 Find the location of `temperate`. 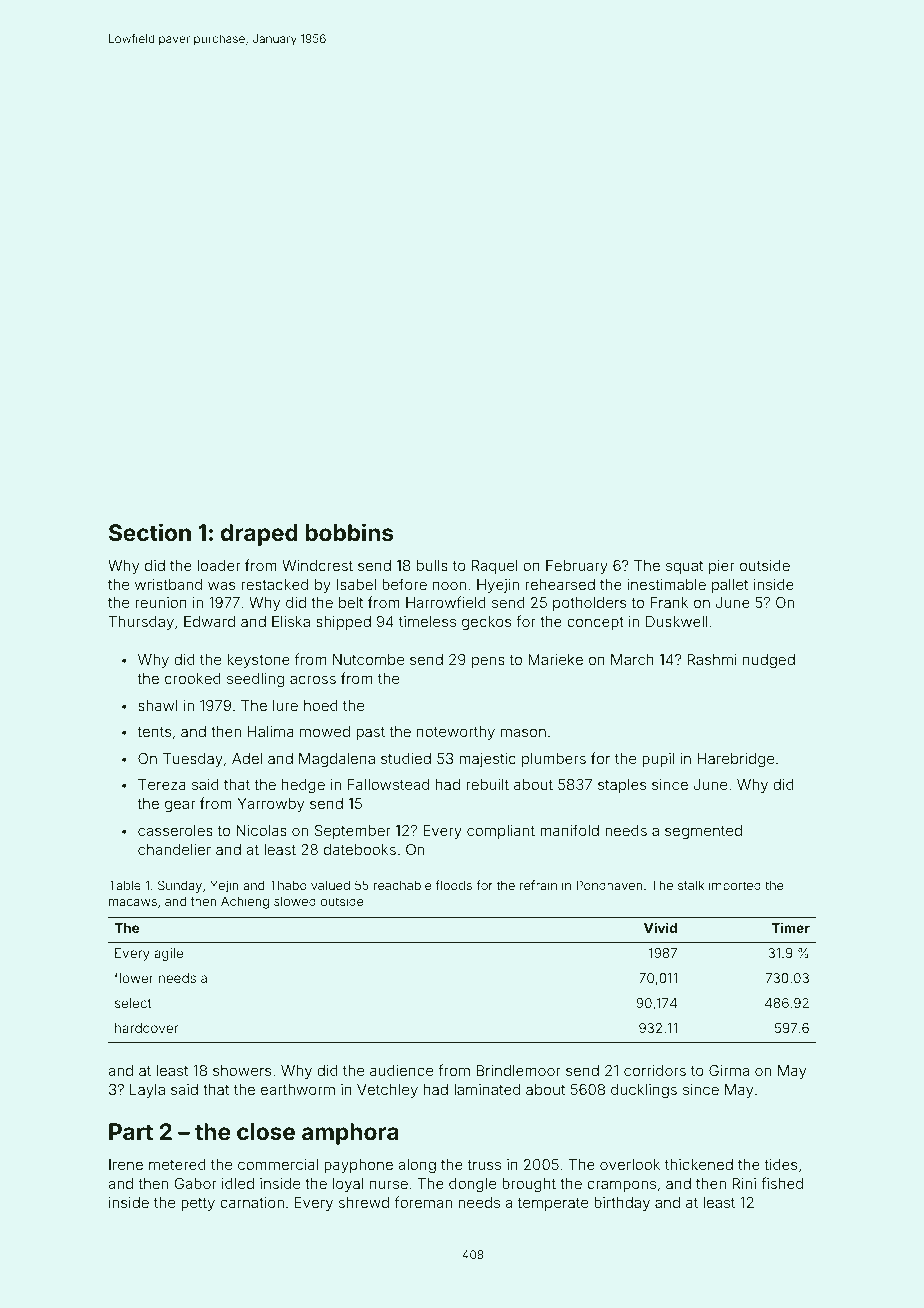

temperate is located at coordinates (553, 1204).
